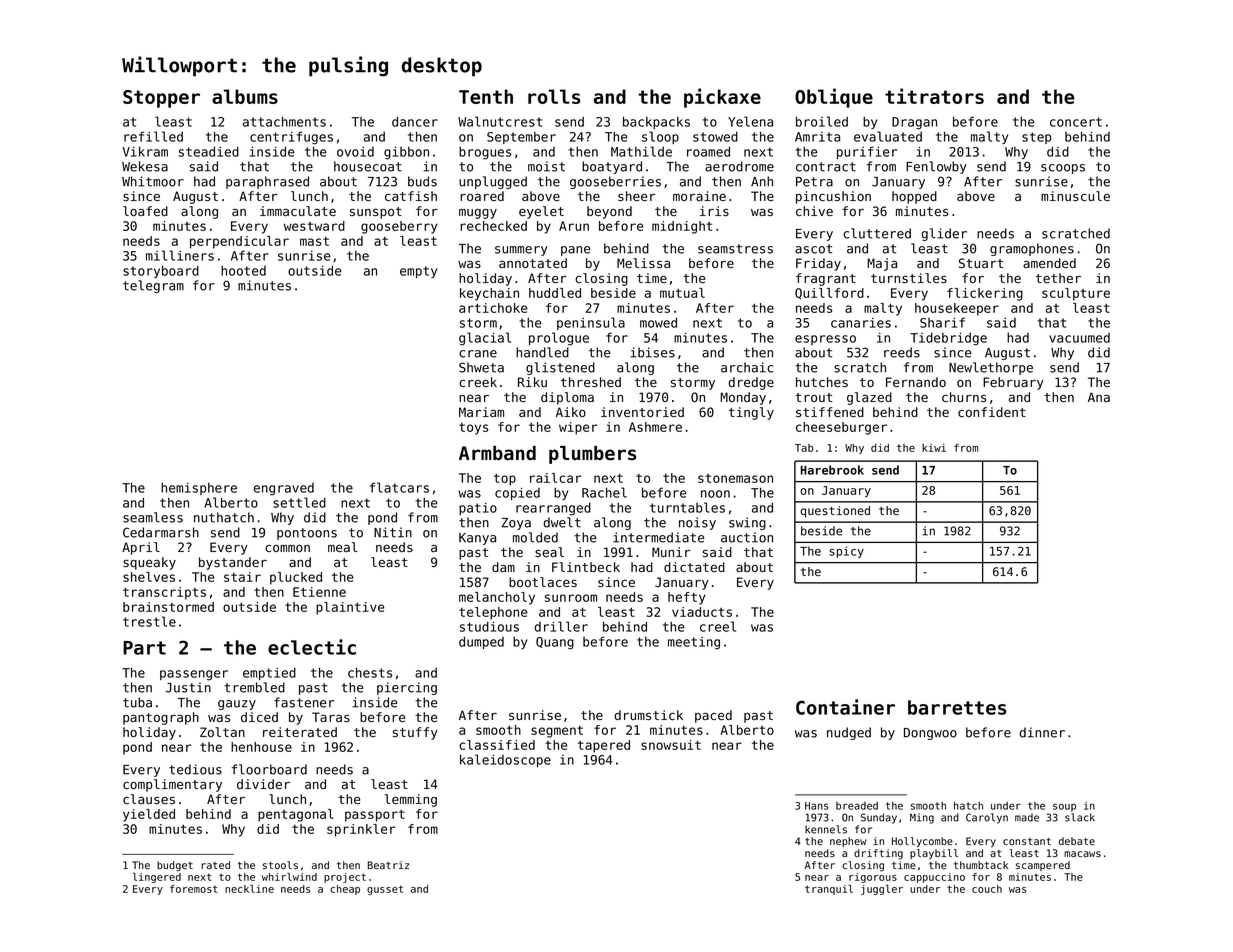  I want to click on beyond, so click(609, 212).
